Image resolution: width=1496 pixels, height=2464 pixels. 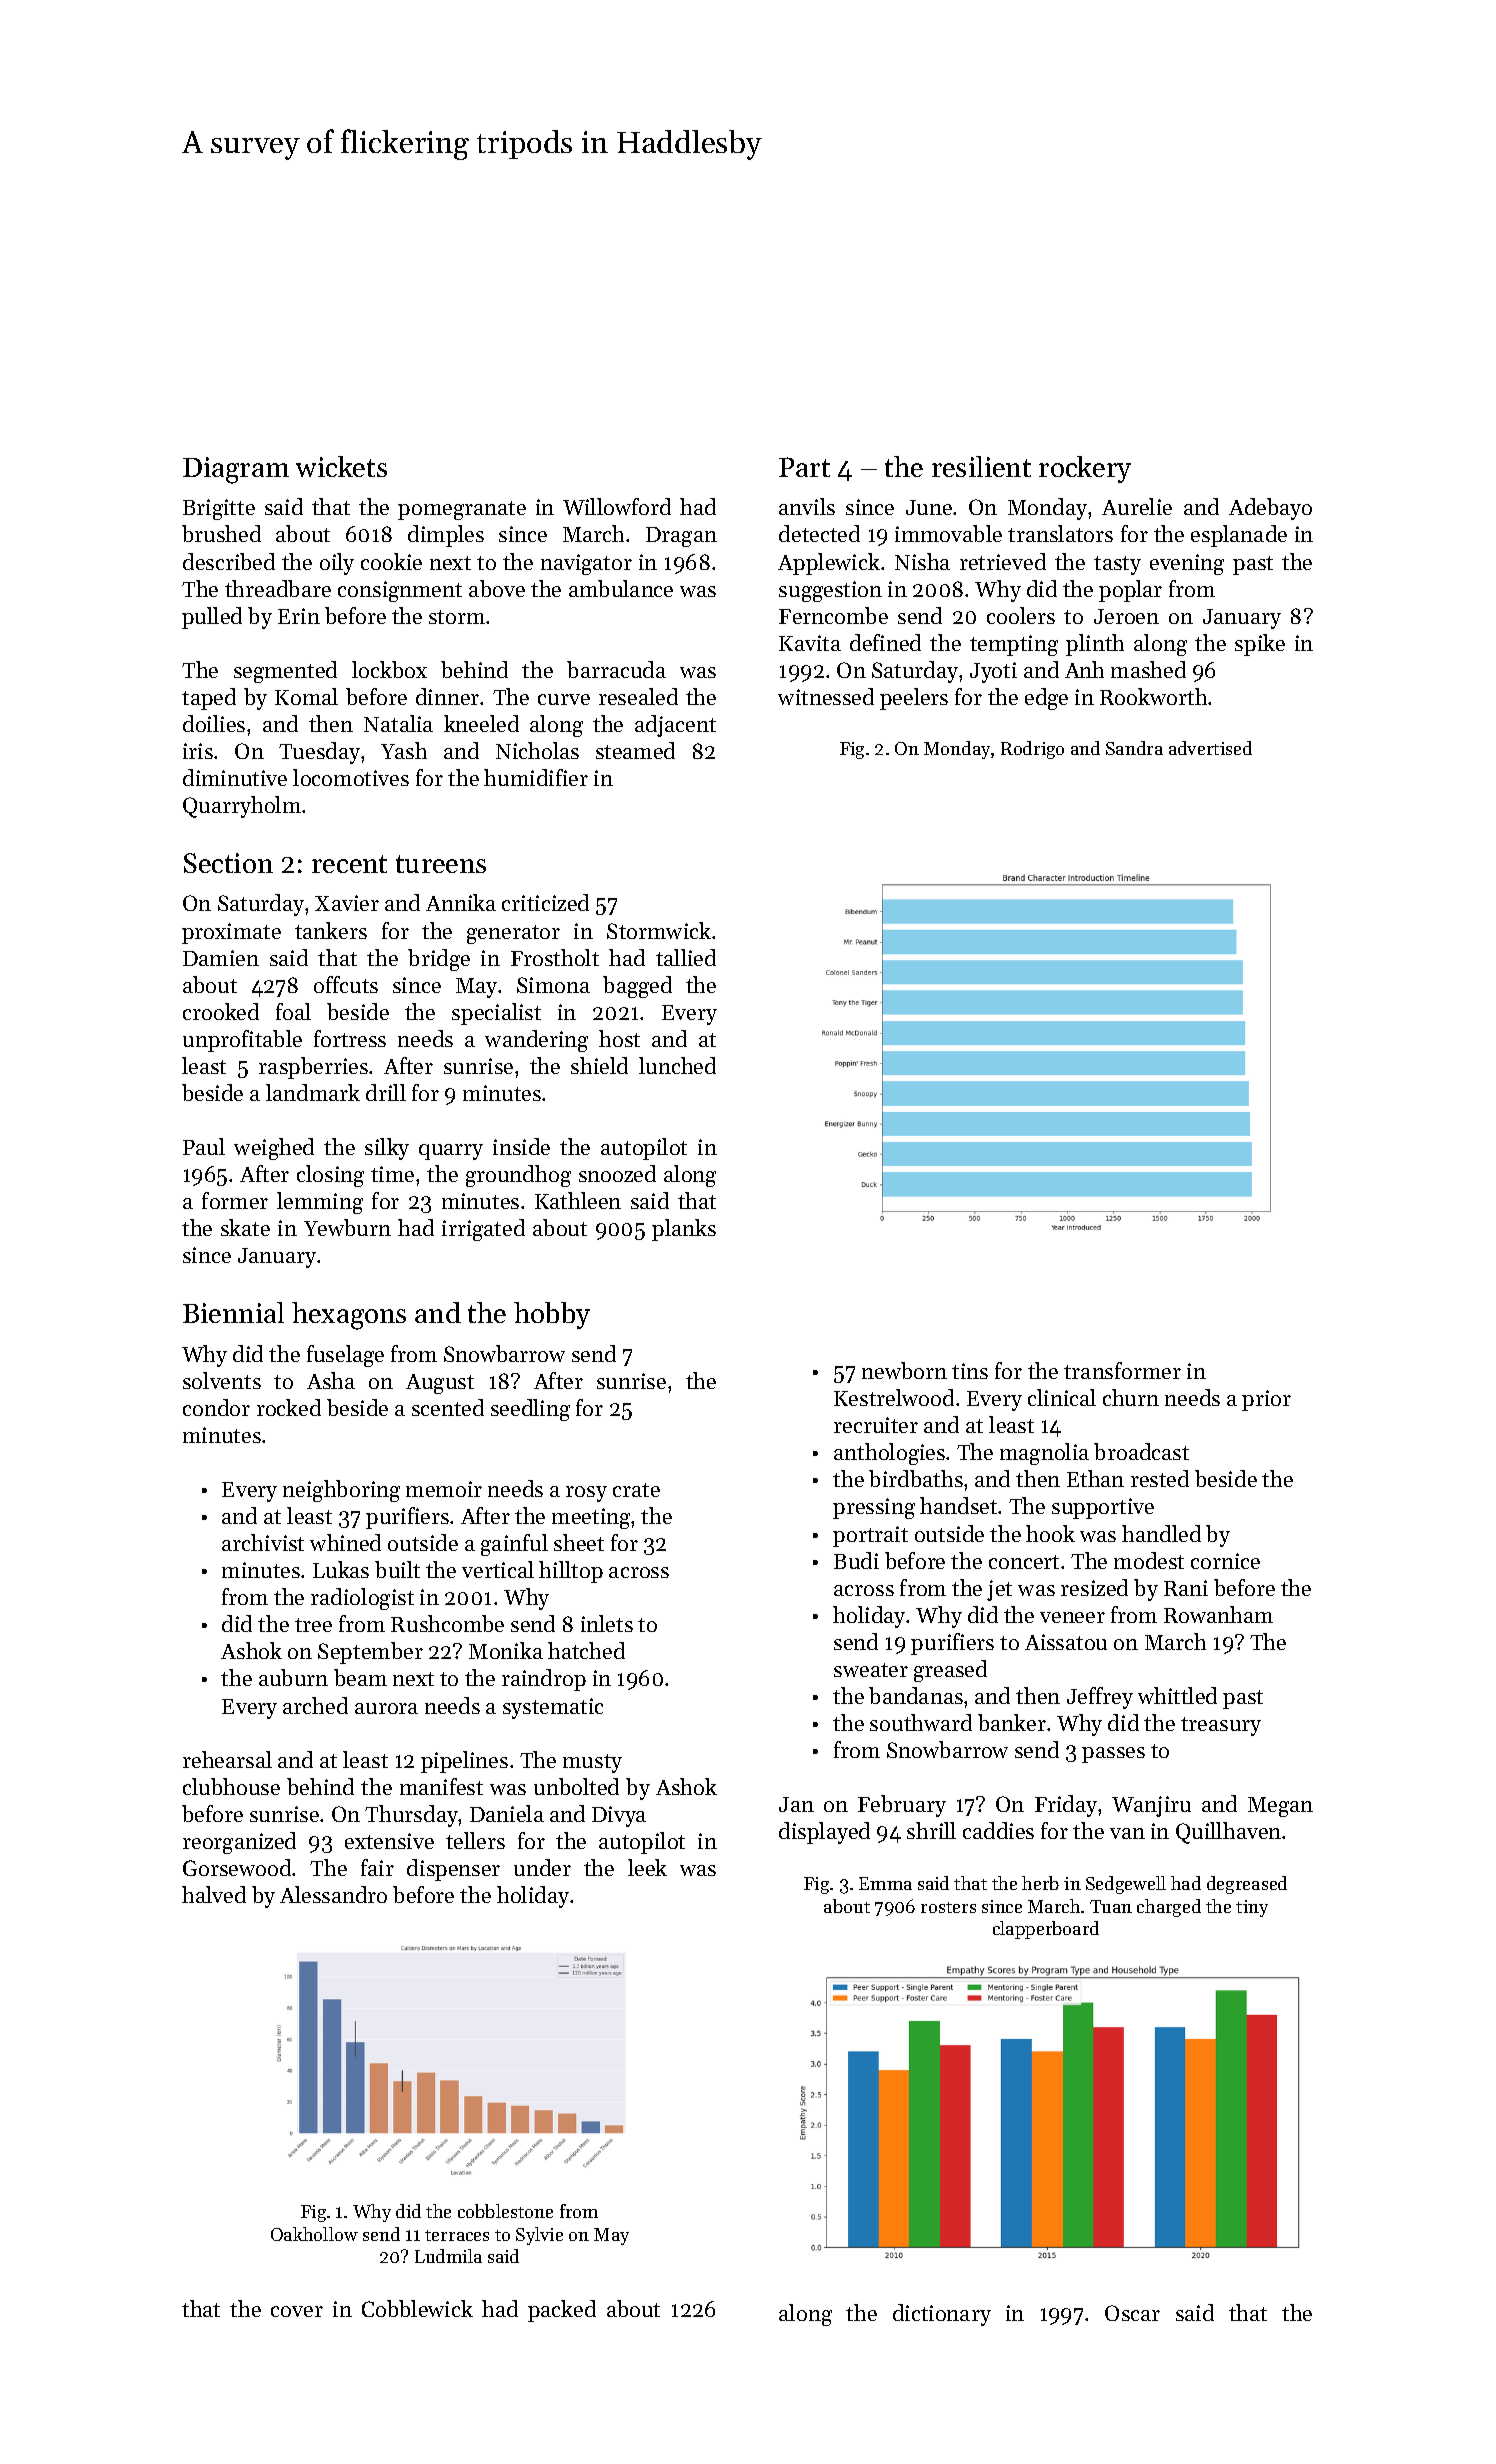 What do you see at coordinates (386, 1708) in the page?
I see `aurora` at bounding box center [386, 1708].
